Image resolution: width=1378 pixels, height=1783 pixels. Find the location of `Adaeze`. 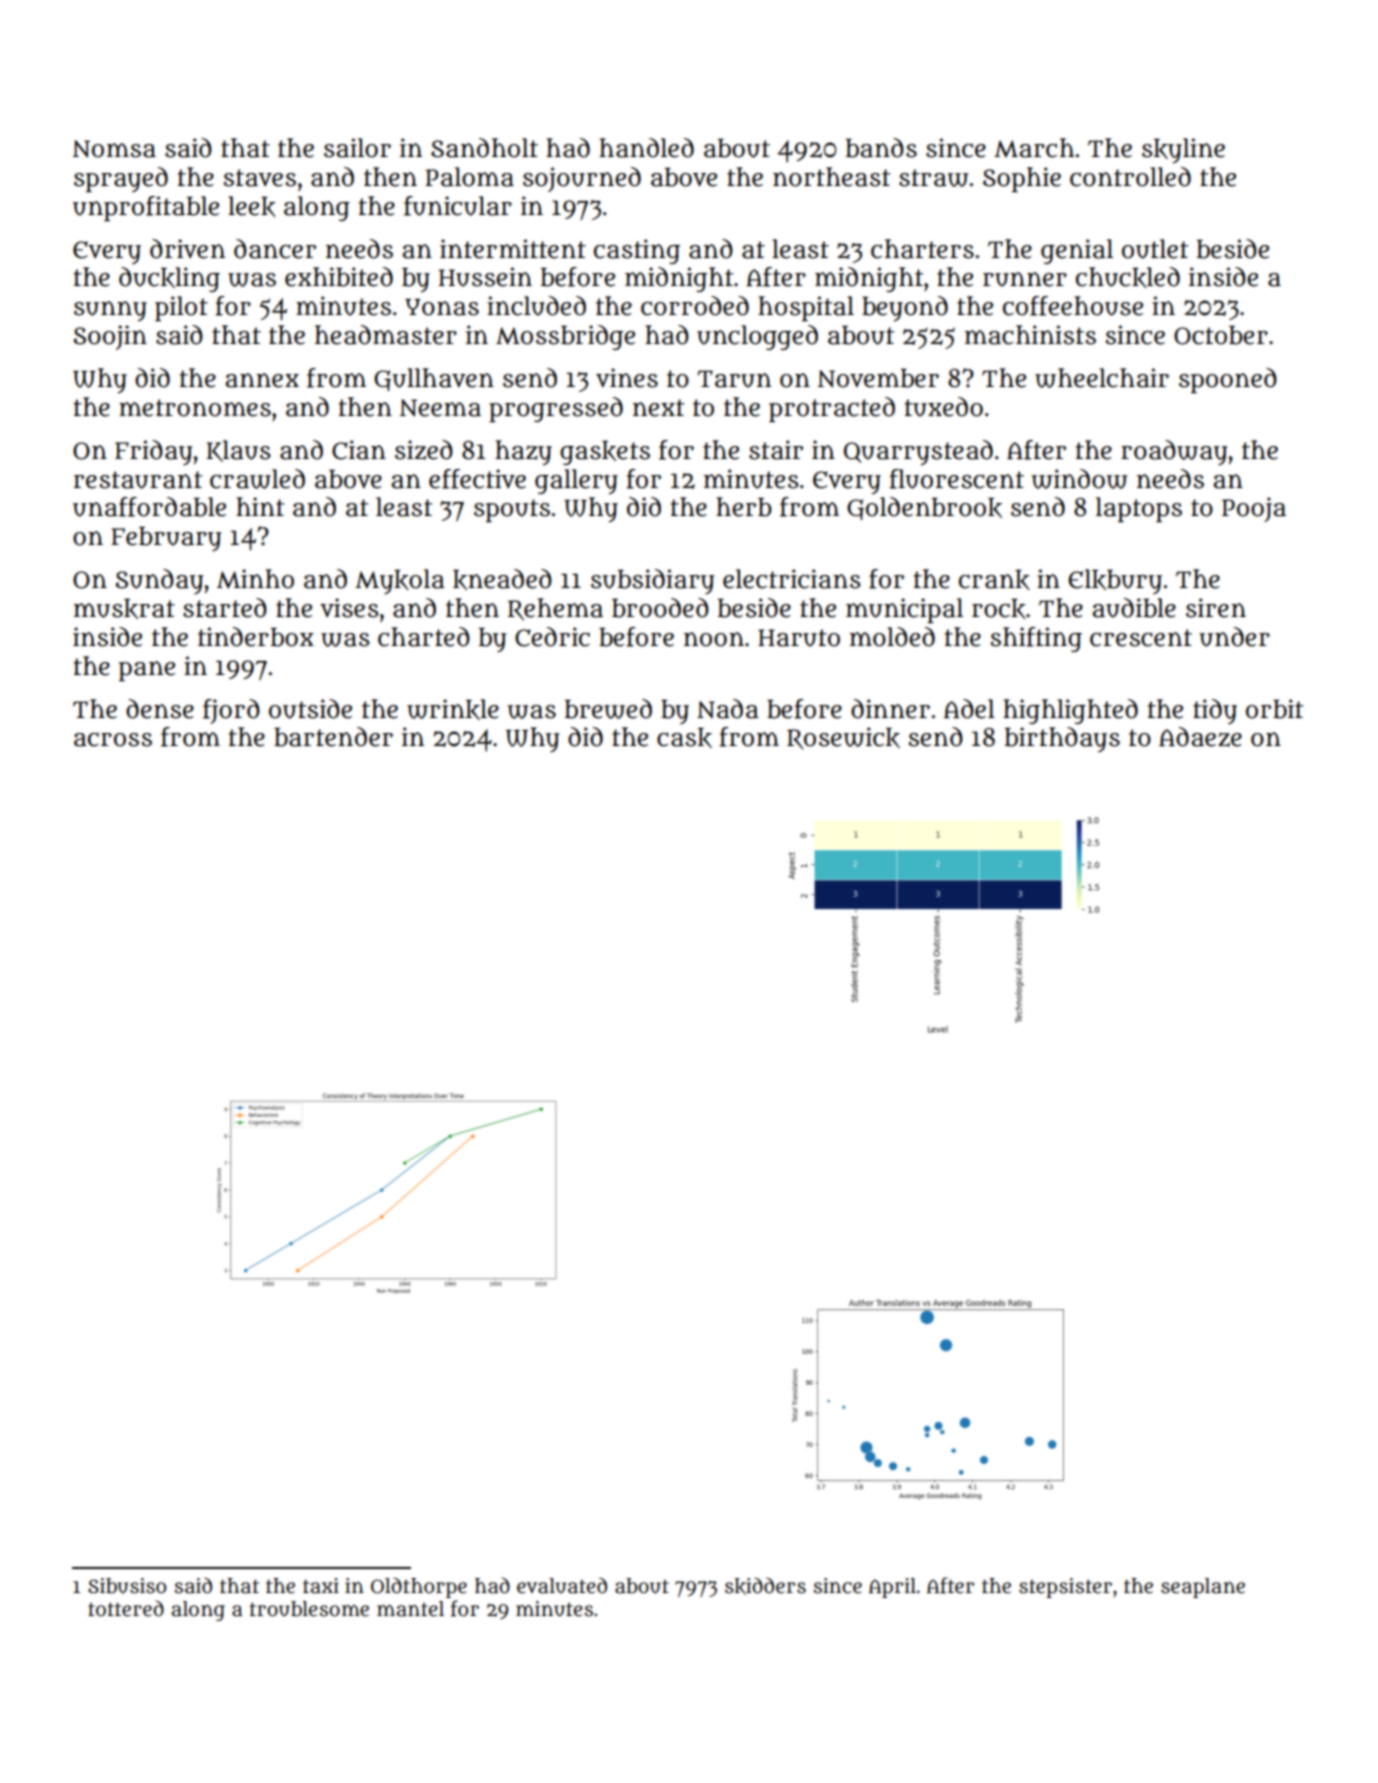

Adaeze is located at coordinates (1200, 737).
